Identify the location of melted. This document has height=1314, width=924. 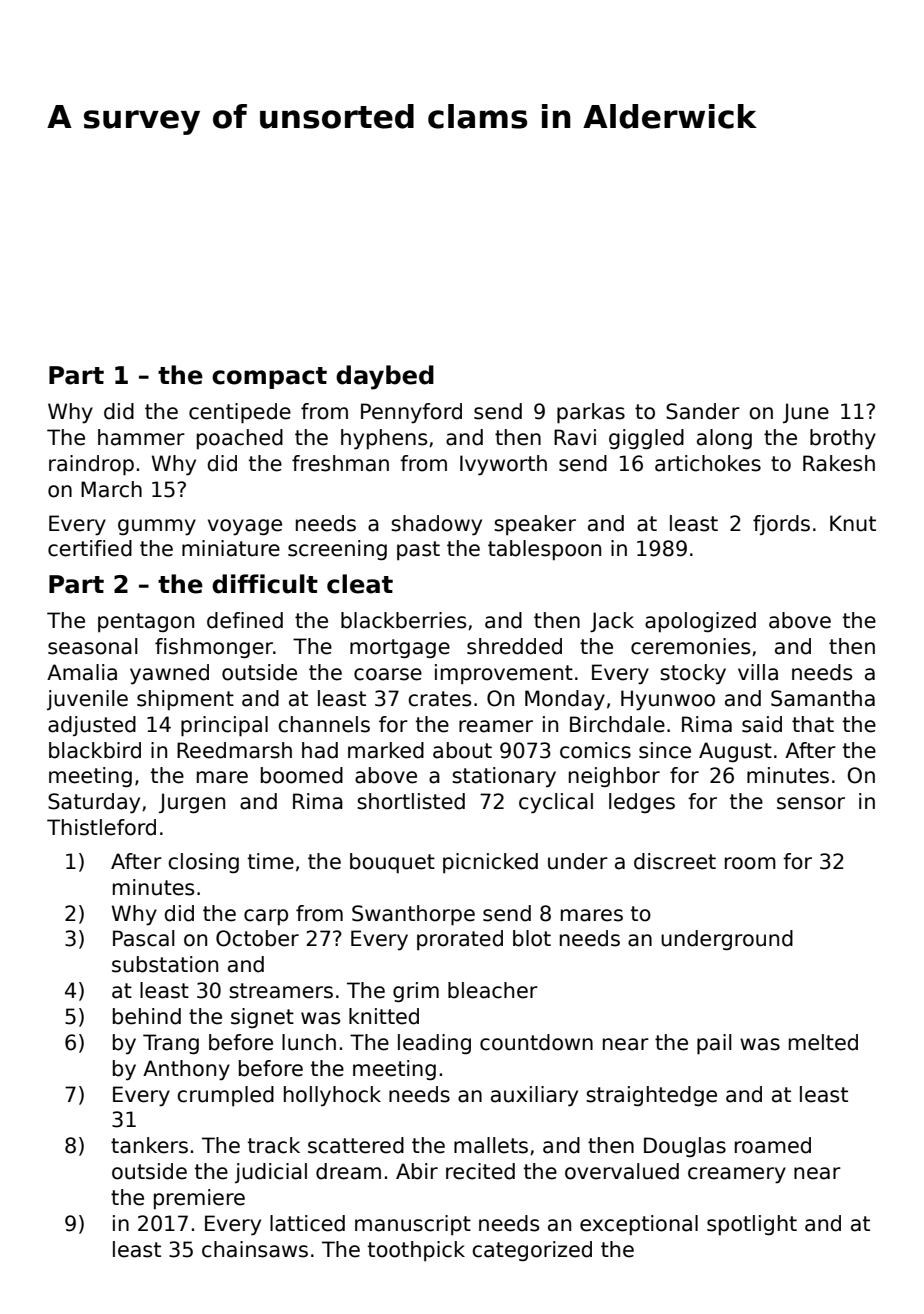
(823, 1042).
